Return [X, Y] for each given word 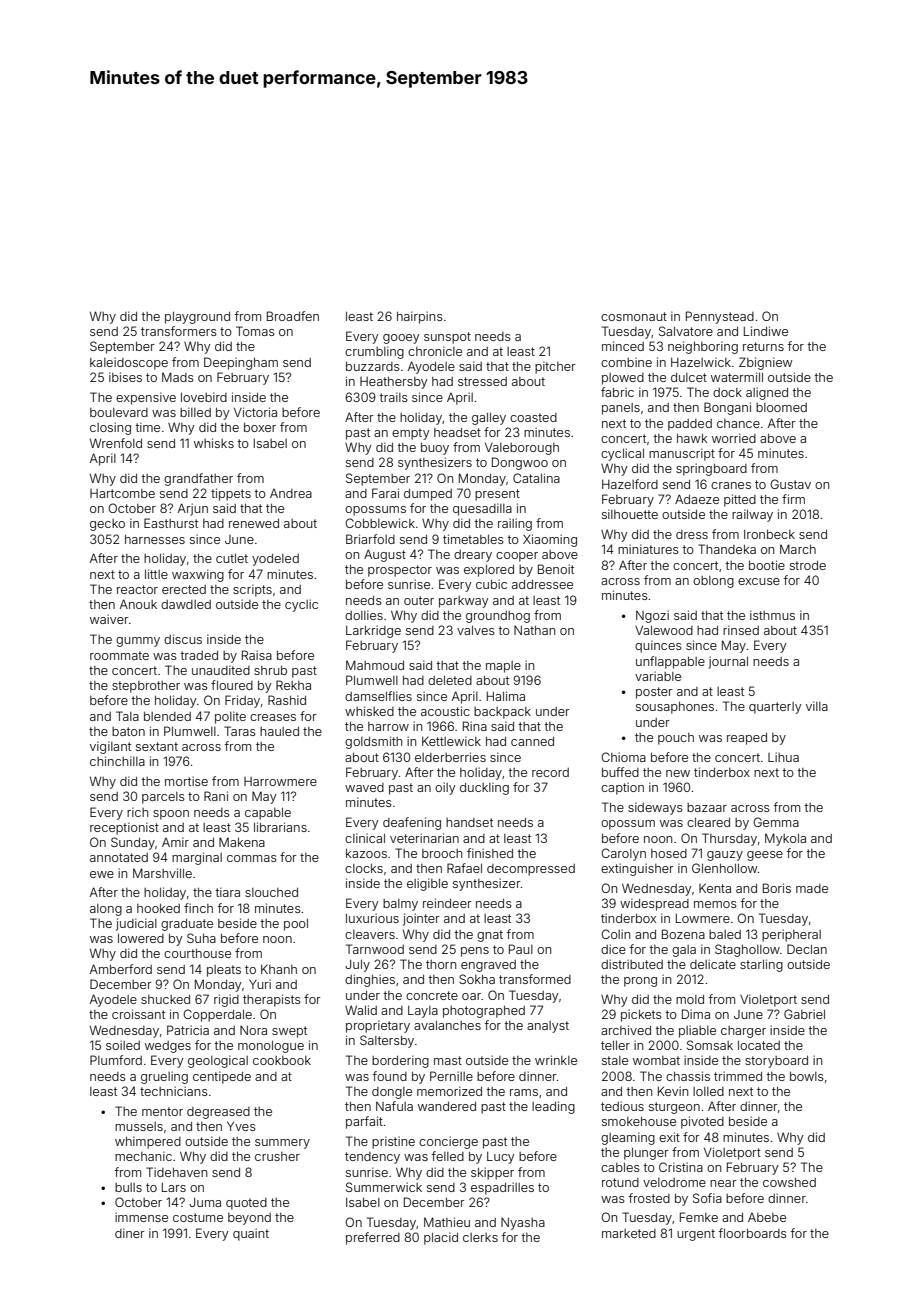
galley [489, 419]
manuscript [682, 454]
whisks [214, 443]
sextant [157, 746]
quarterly [775, 708]
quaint [251, 1234]
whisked [369, 711]
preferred [373, 1238]
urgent [696, 1235]
